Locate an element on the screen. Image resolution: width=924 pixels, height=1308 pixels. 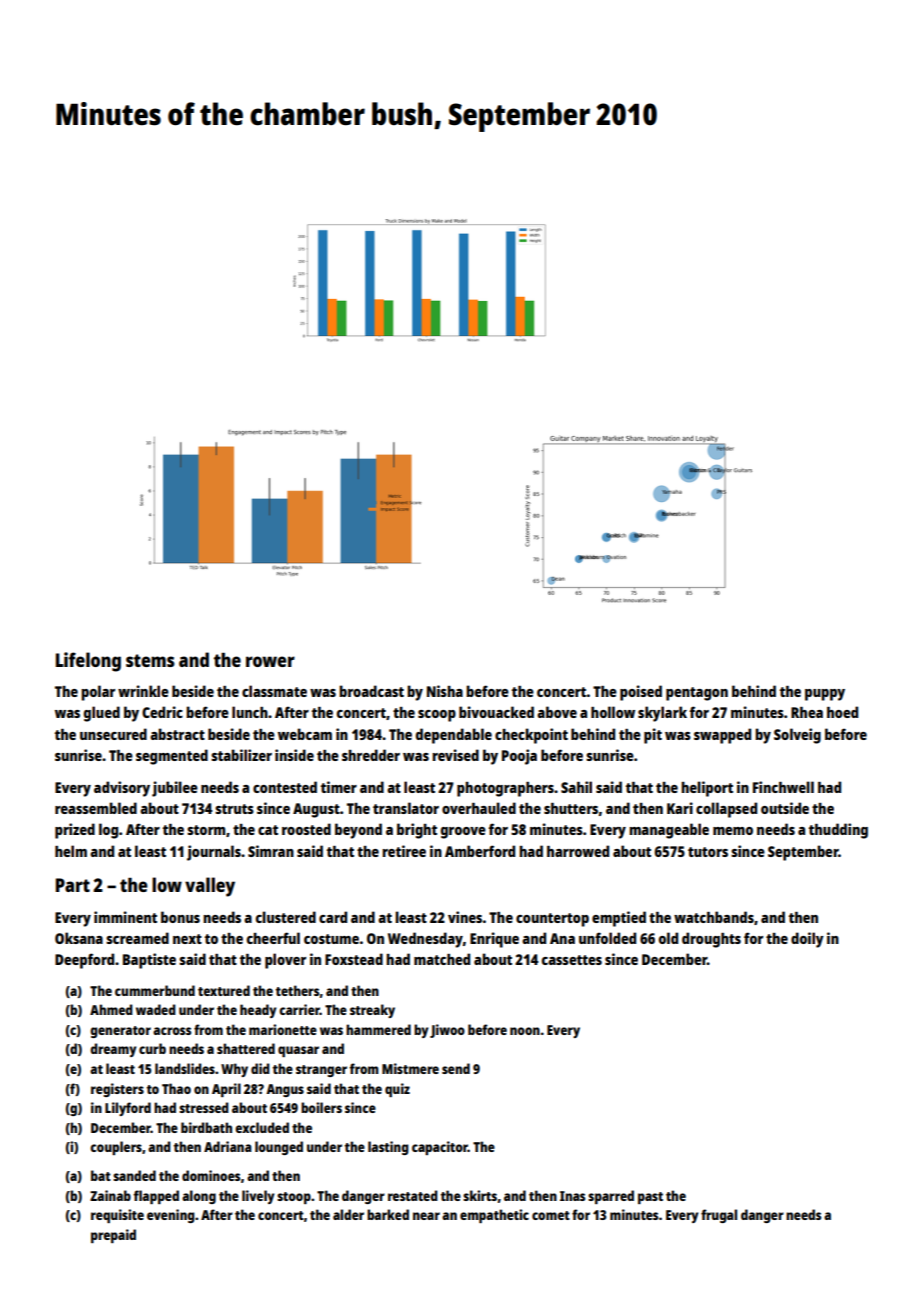
hoed is located at coordinates (842, 712).
